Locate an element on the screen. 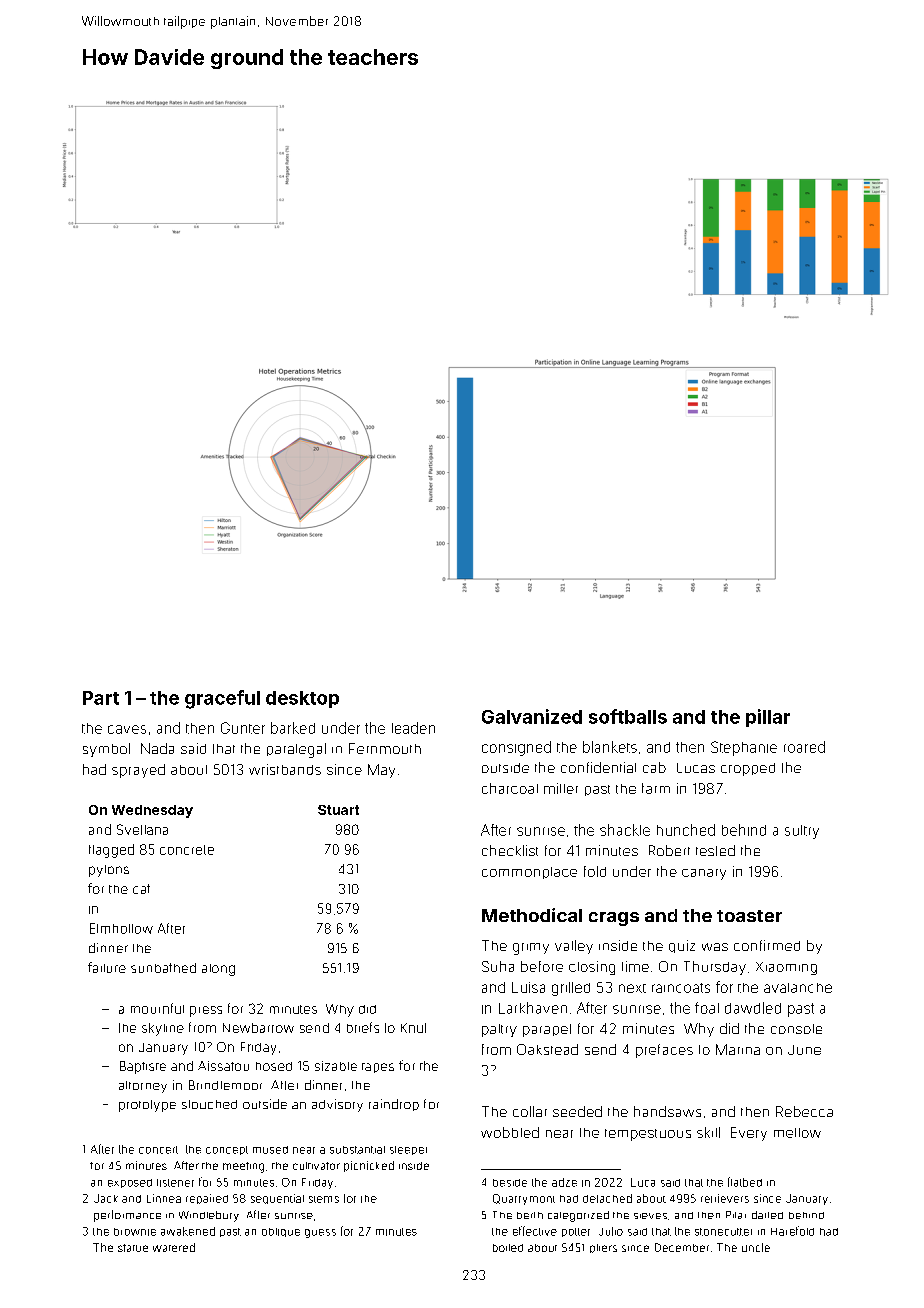 The image size is (924, 1308). raindrop is located at coordinates (394, 1105).
